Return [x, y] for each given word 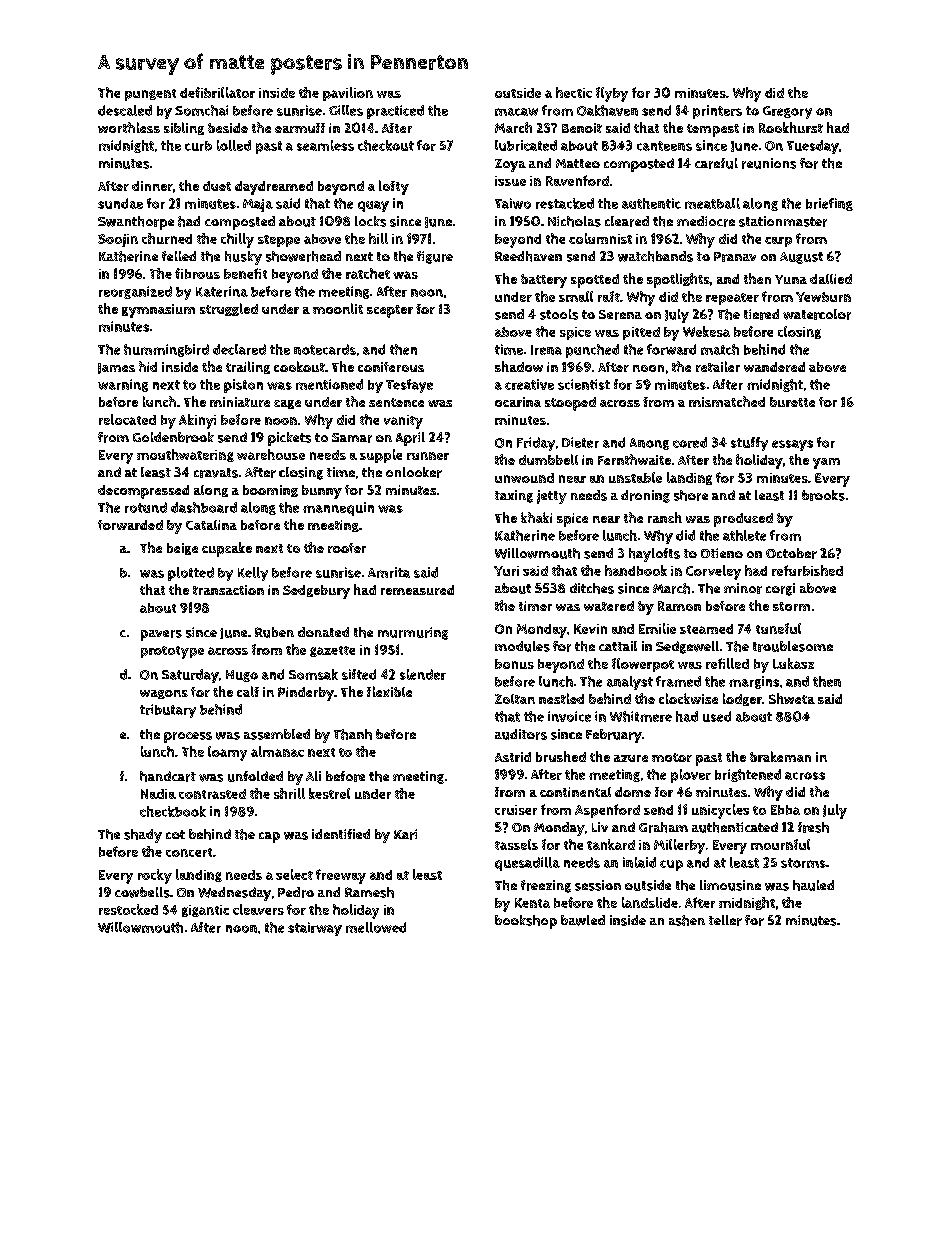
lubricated [526, 145]
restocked [128, 909]
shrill [289, 793]
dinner [152, 186]
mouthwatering [185, 455]
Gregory [787, 112]
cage [287, 404]
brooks [823, 495]
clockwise [688, 698]
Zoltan [515, 699]
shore [691, 495]
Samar [352, 438]
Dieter [580, 442]
